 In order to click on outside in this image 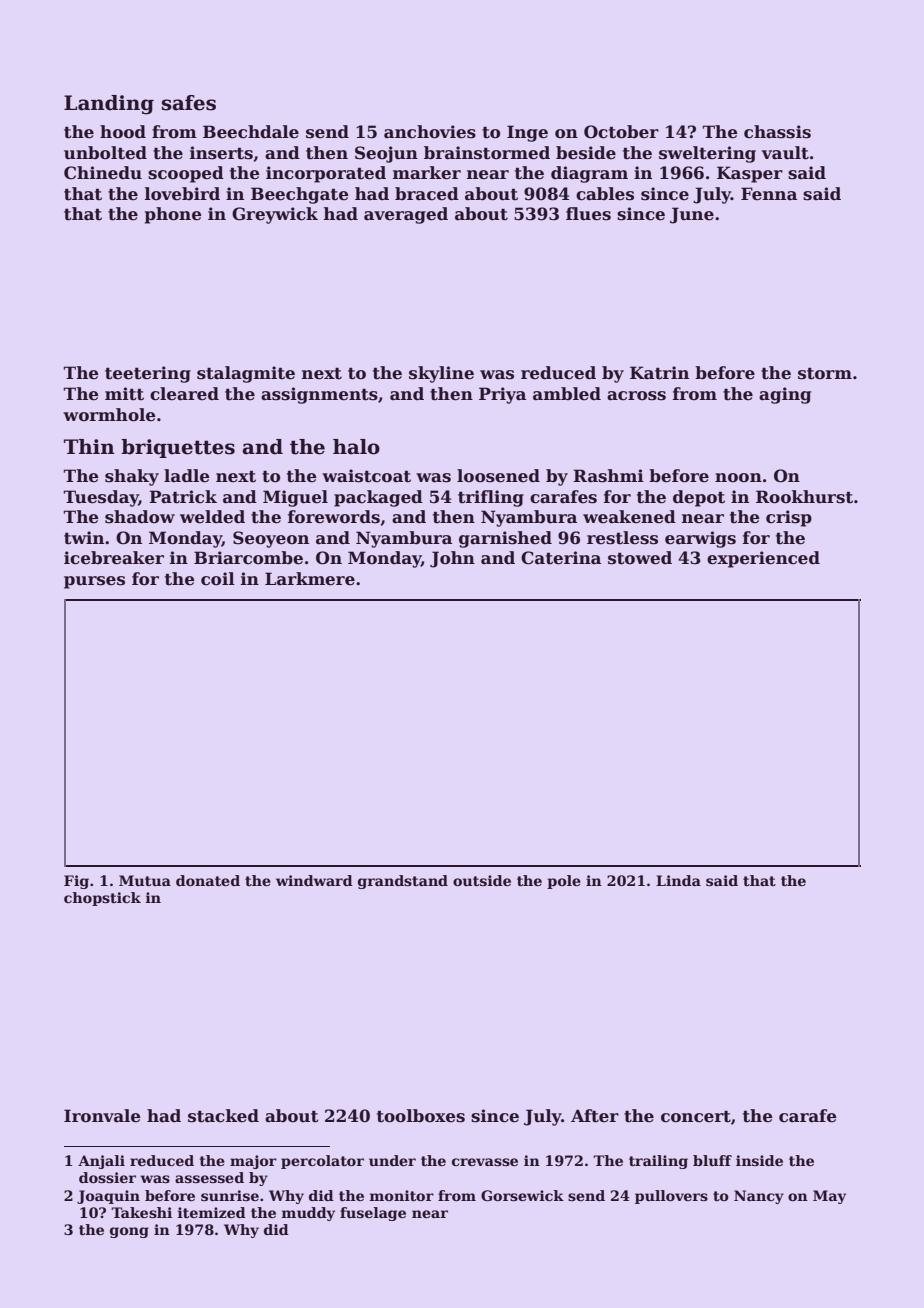, I will do `click(482, 880)`.
